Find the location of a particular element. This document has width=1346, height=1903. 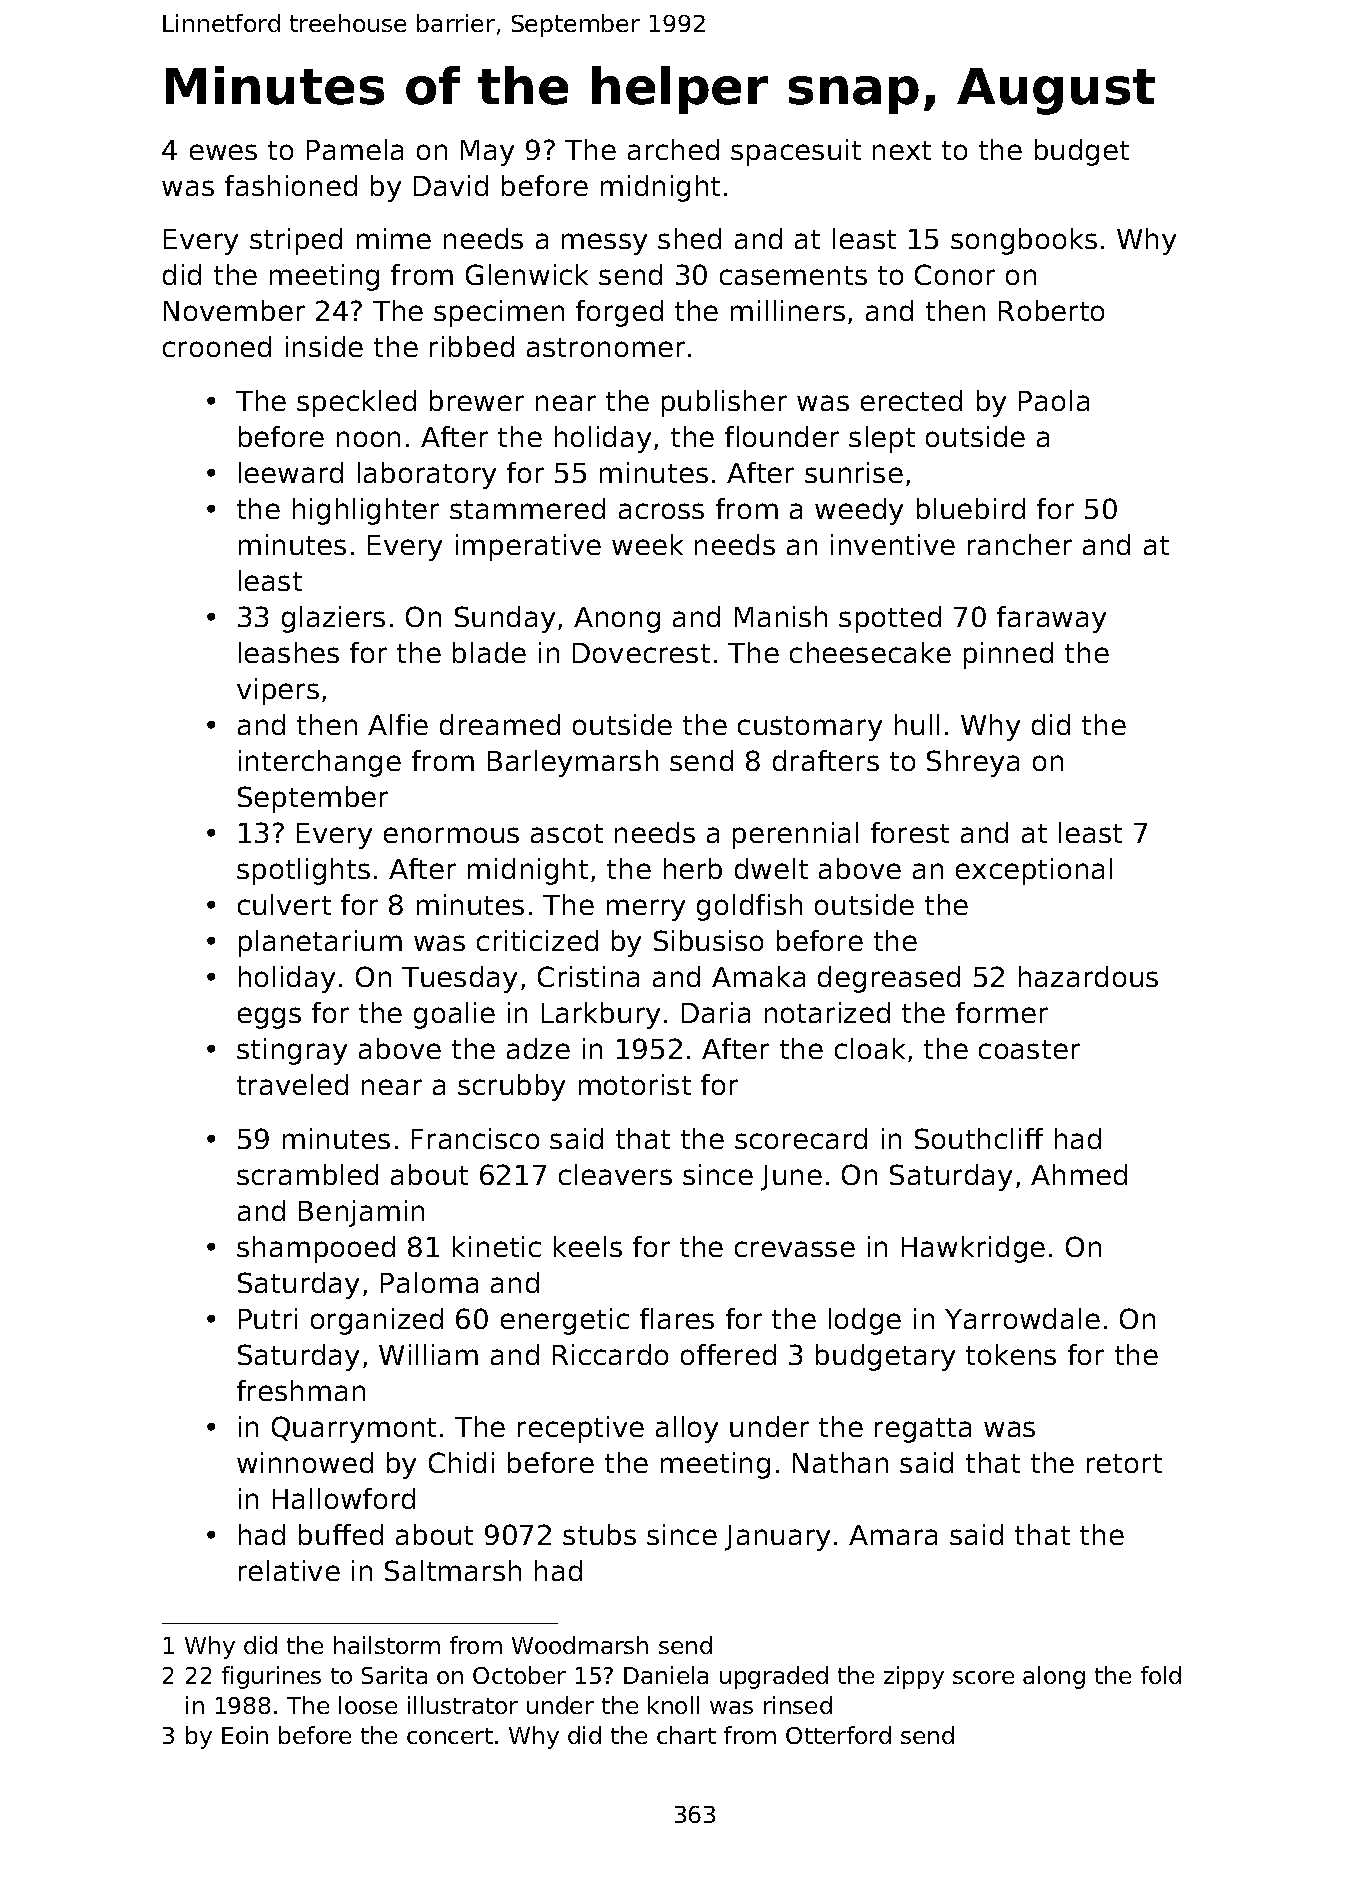

ascot is located at coordinates (567, 833).
